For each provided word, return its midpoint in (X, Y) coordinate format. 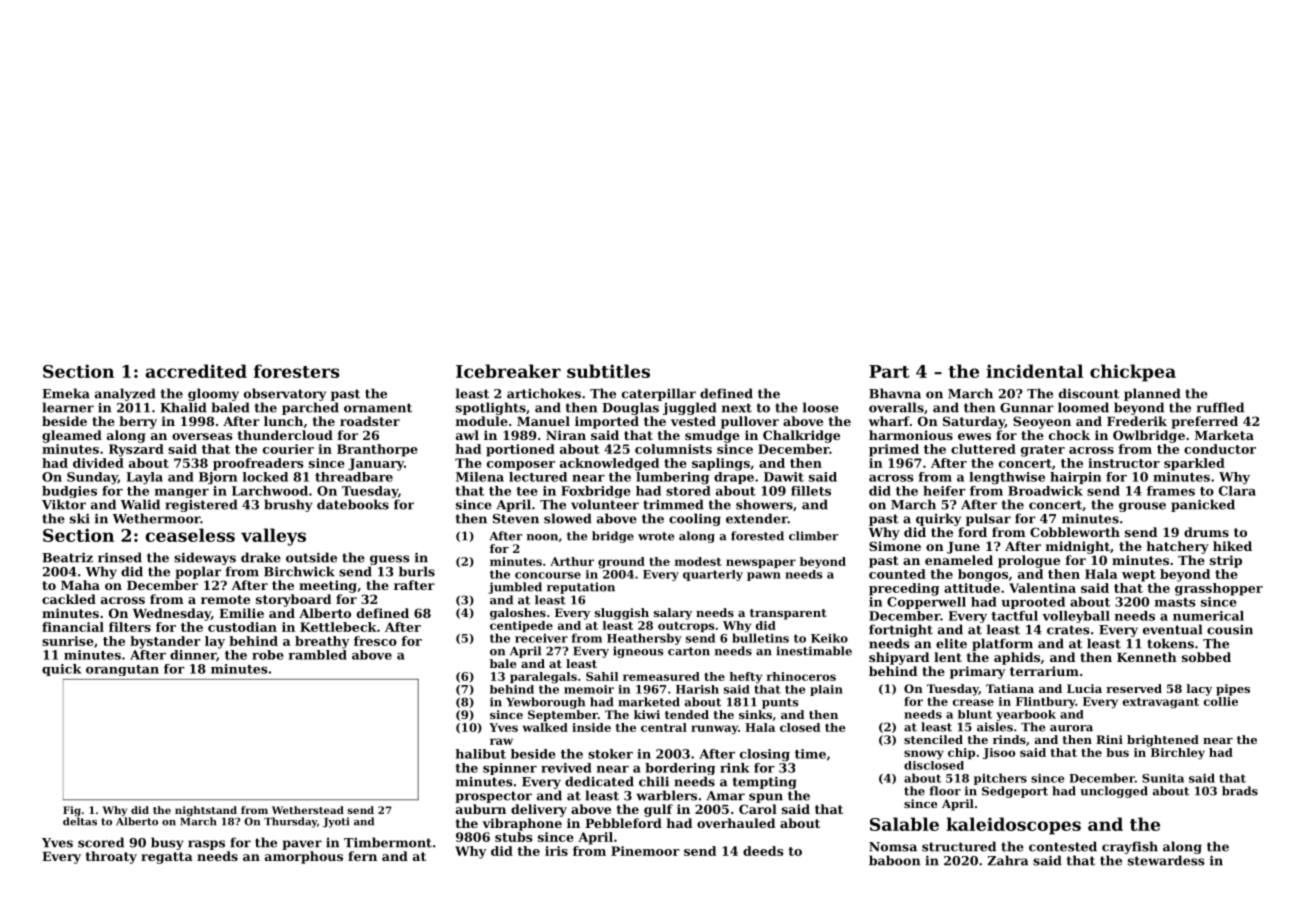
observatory (285, 394)
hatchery (1178, 547)
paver (302, 845)
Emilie (241, 613)
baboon (894, 860)
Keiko (829, 638)
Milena (480, 477)
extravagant (1161, 703)
